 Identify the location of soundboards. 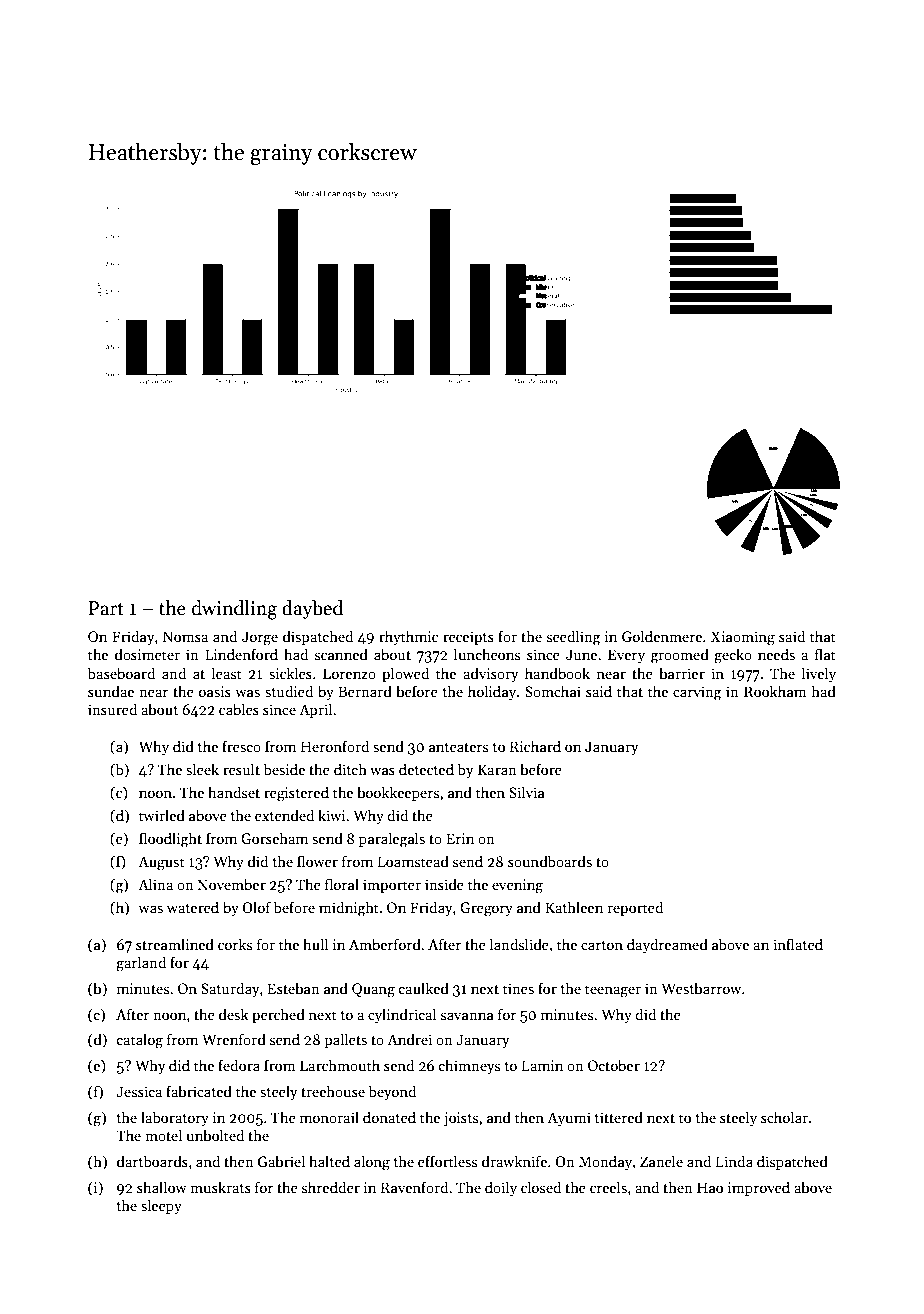
(550, 861).
